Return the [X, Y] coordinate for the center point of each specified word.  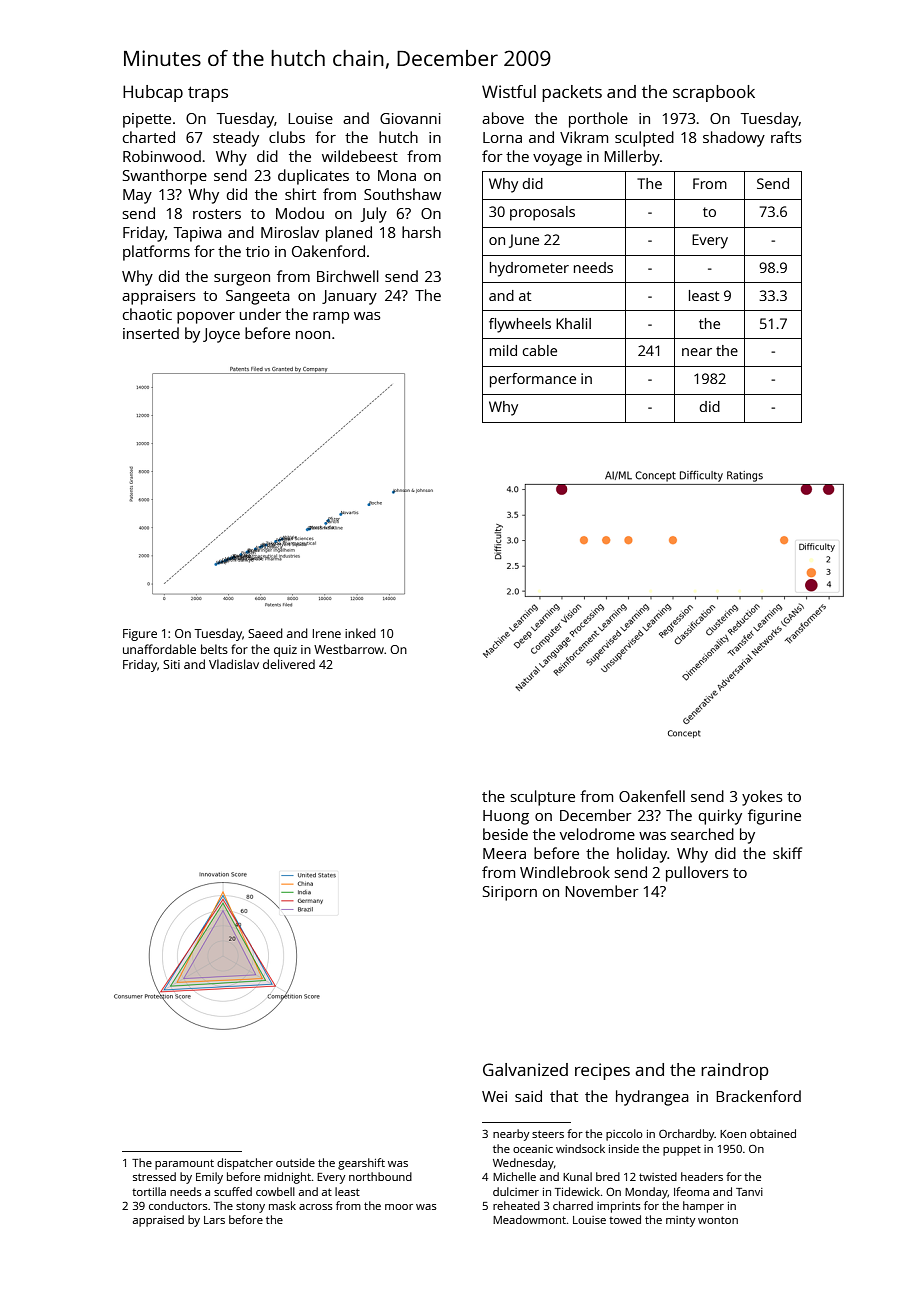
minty [681, 1221]
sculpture [543, 798]
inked [360, 633]
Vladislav [234, 664]
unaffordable [159, 649]
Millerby [632, 158]
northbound [380, 1176]
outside [295, 1162]
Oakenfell [652, 796]
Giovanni [410, 118]
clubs [287, 137]
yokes [762, 798]
